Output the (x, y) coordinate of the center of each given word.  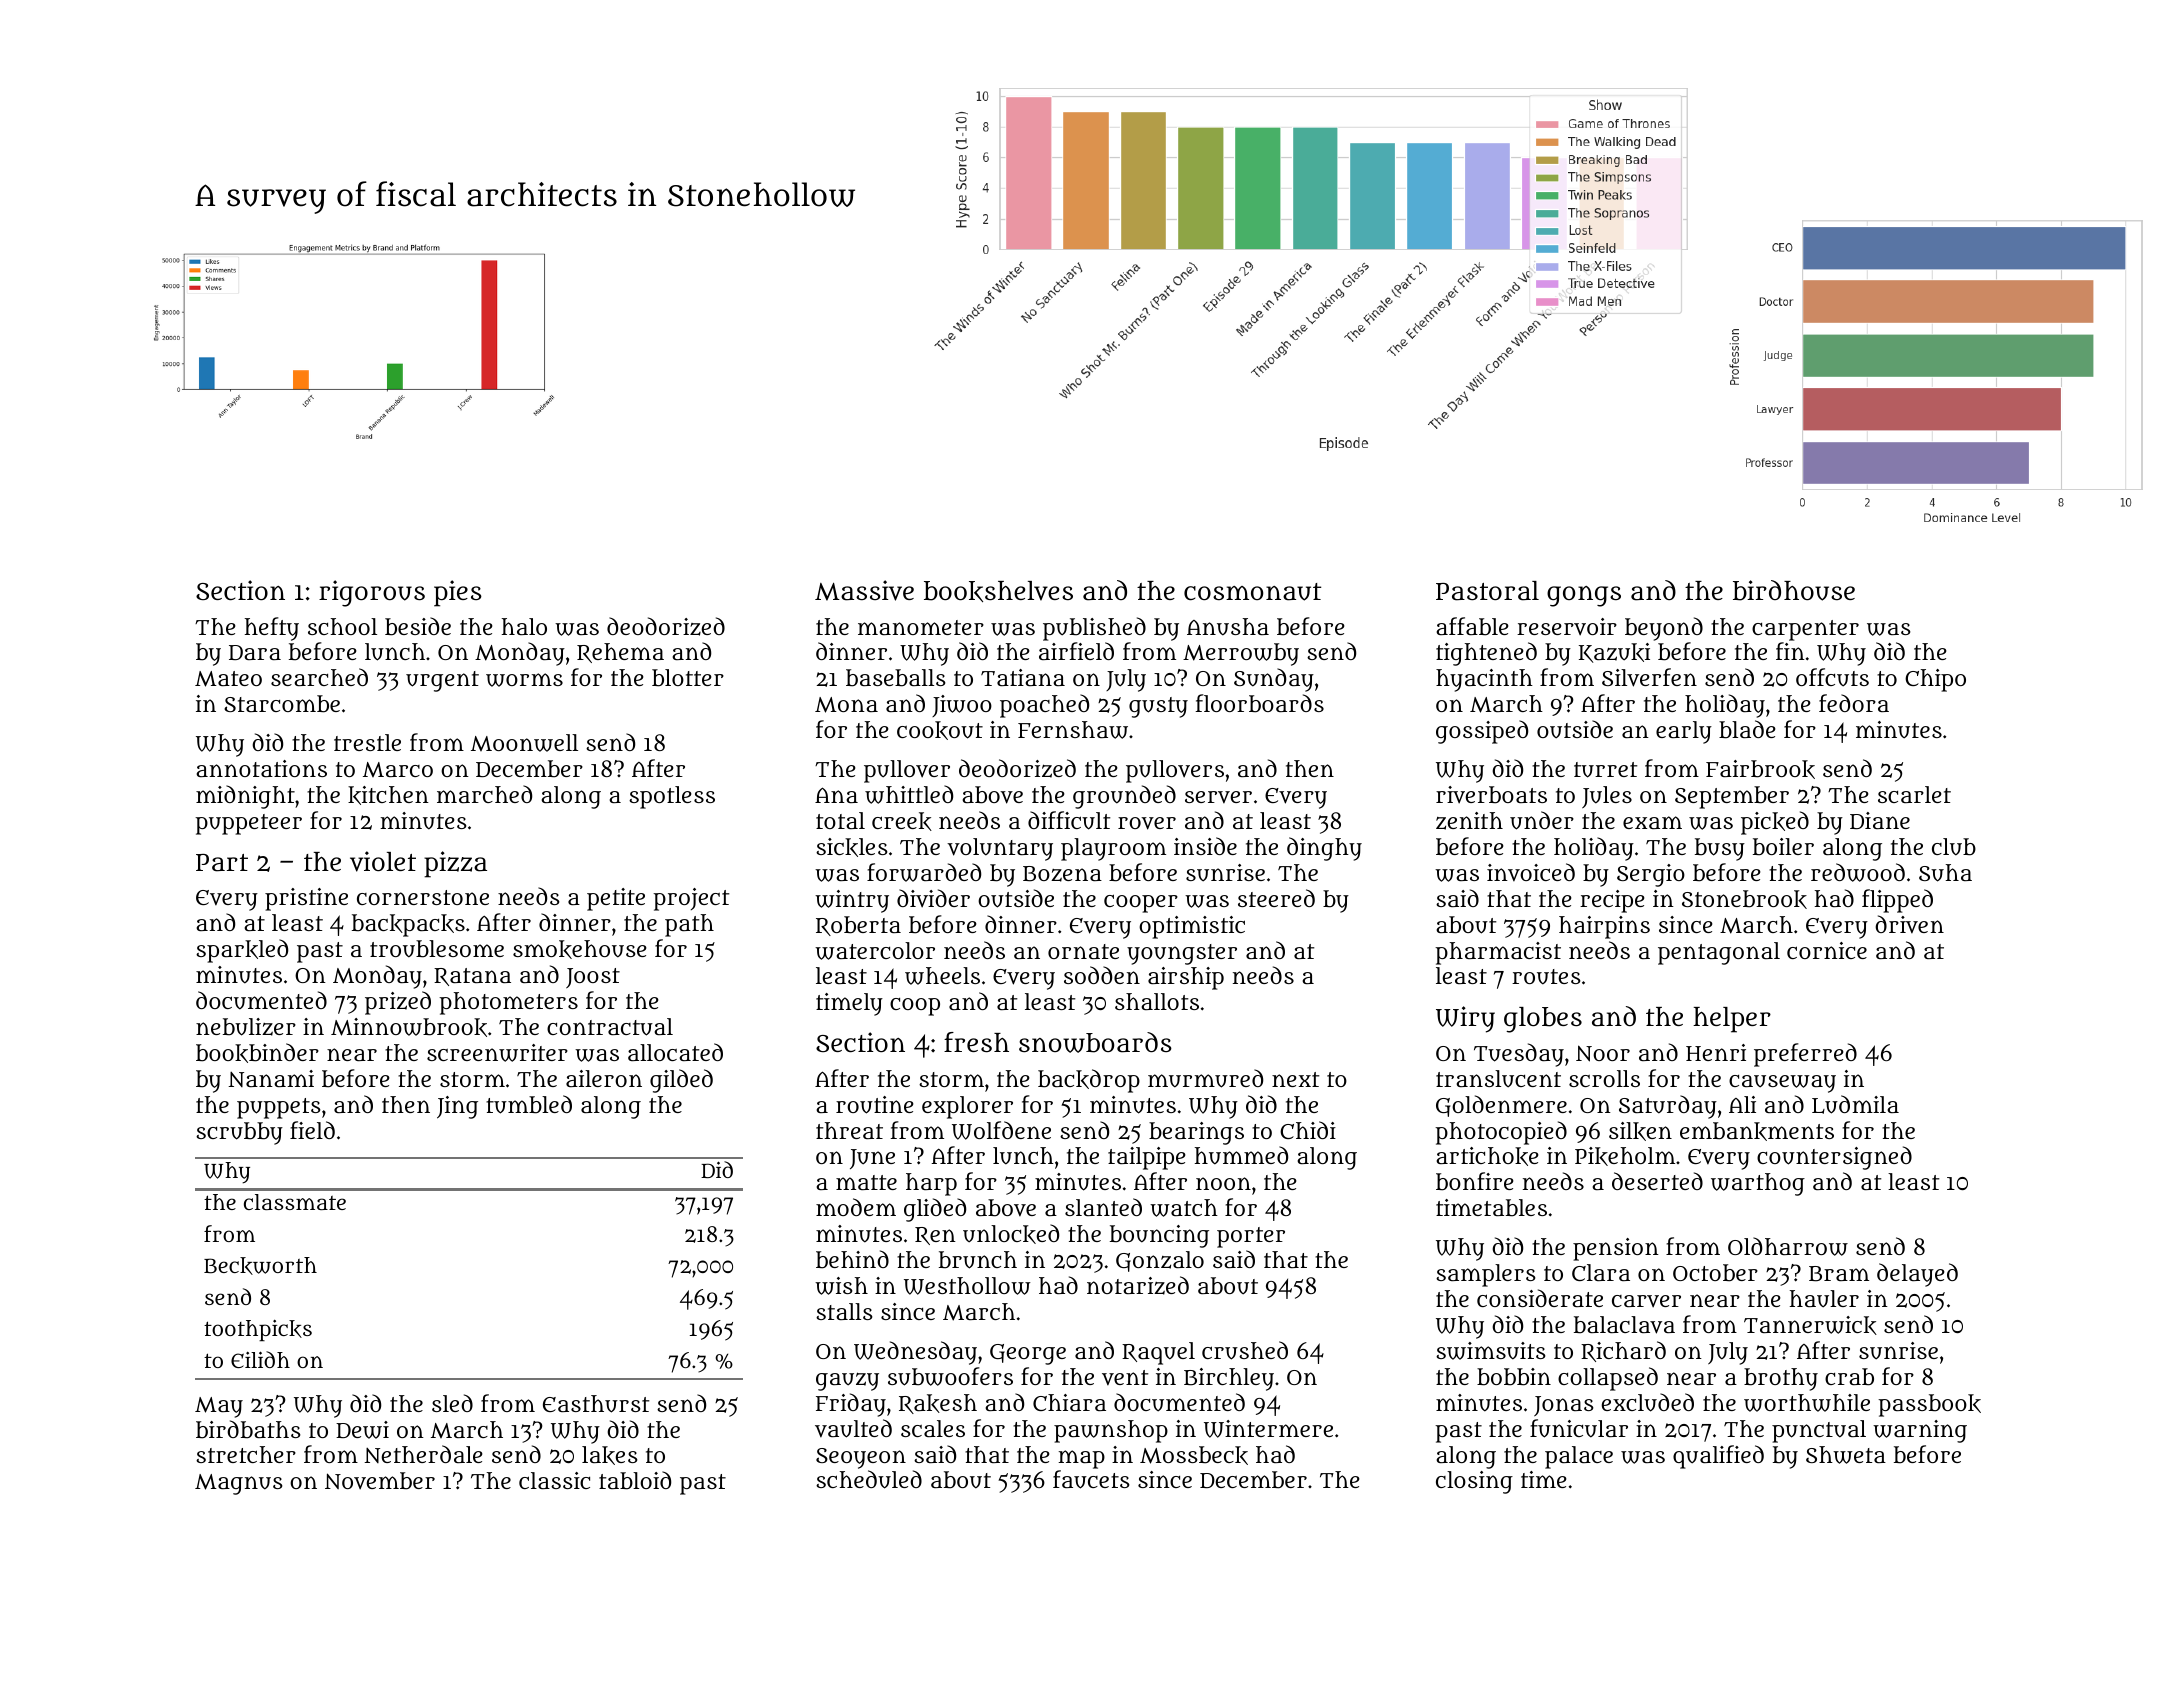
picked (1775, 823)
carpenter (1805, 630)
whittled (909, 794)
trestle (367, 742)
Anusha (1228, 627)
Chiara (1069, 1402)
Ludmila (1855, 1104)
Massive (864, 590)
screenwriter (497, 1053)
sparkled (242, 951)
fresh (976, 1042)
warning (1920, 1431)
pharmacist (1498, 953)
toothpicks (258, 1330)
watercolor (875, 951)
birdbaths (248, 1429)
